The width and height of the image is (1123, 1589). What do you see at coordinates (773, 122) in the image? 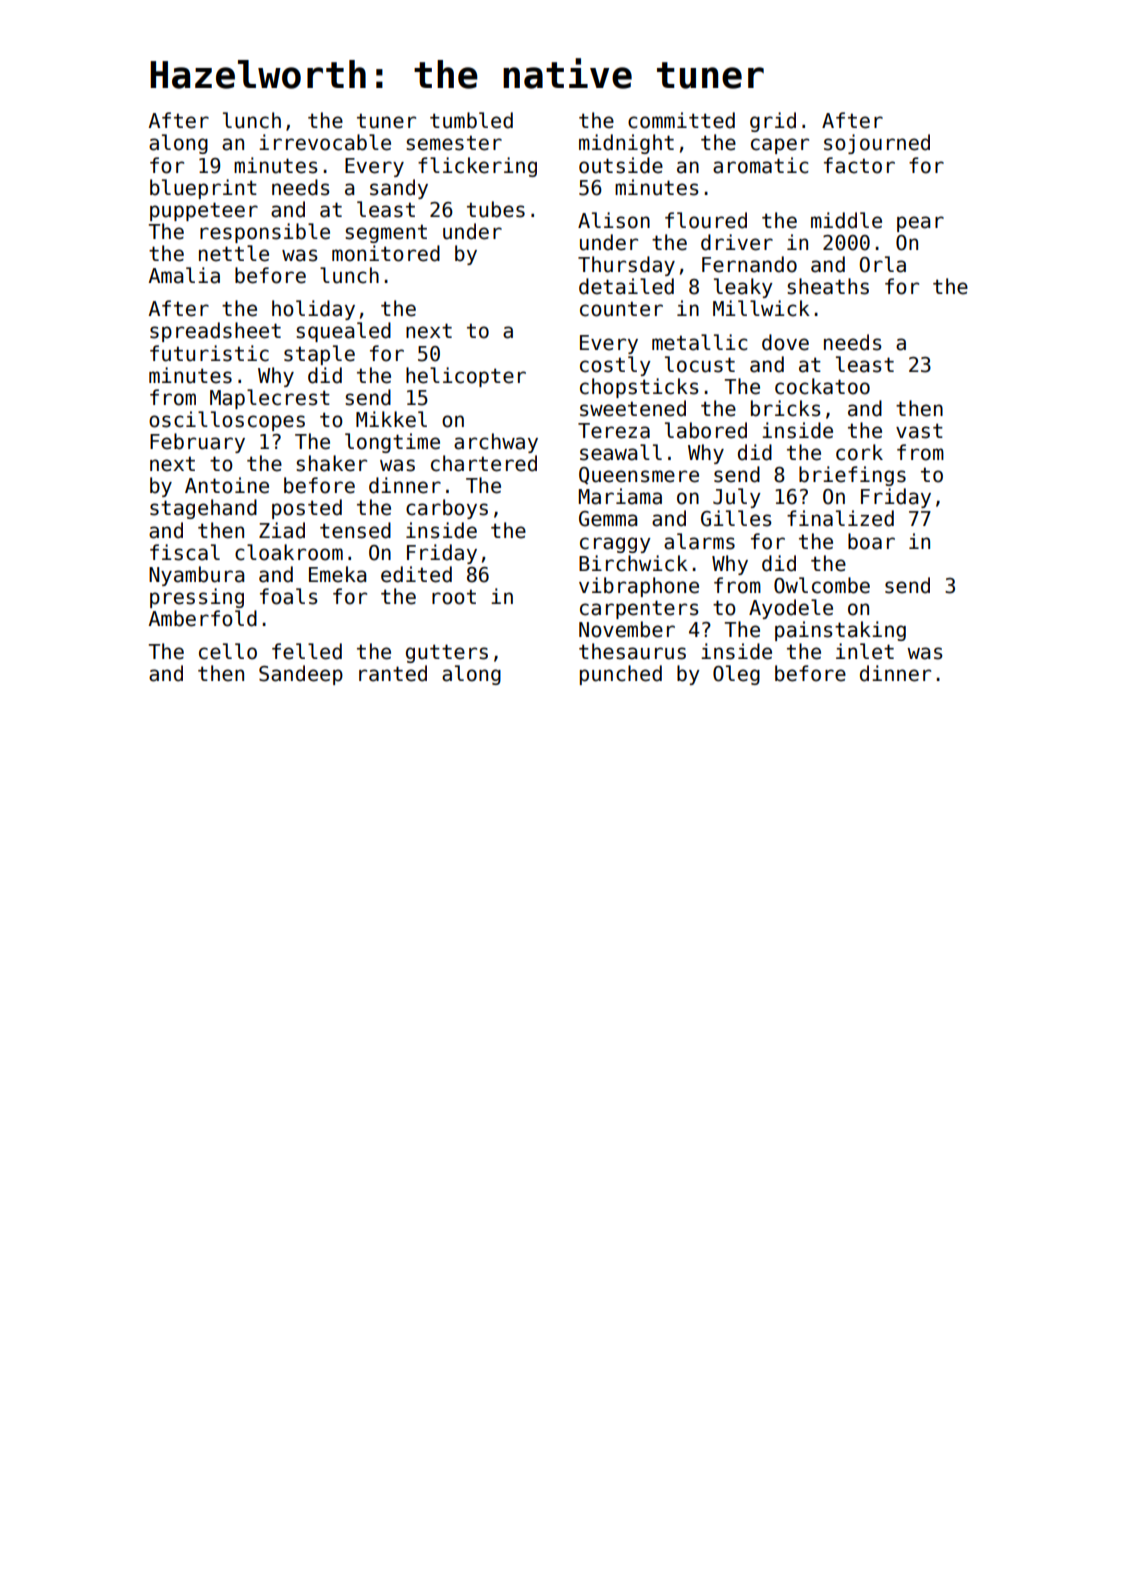
I see `grid` at bounding box center [773, 122].
